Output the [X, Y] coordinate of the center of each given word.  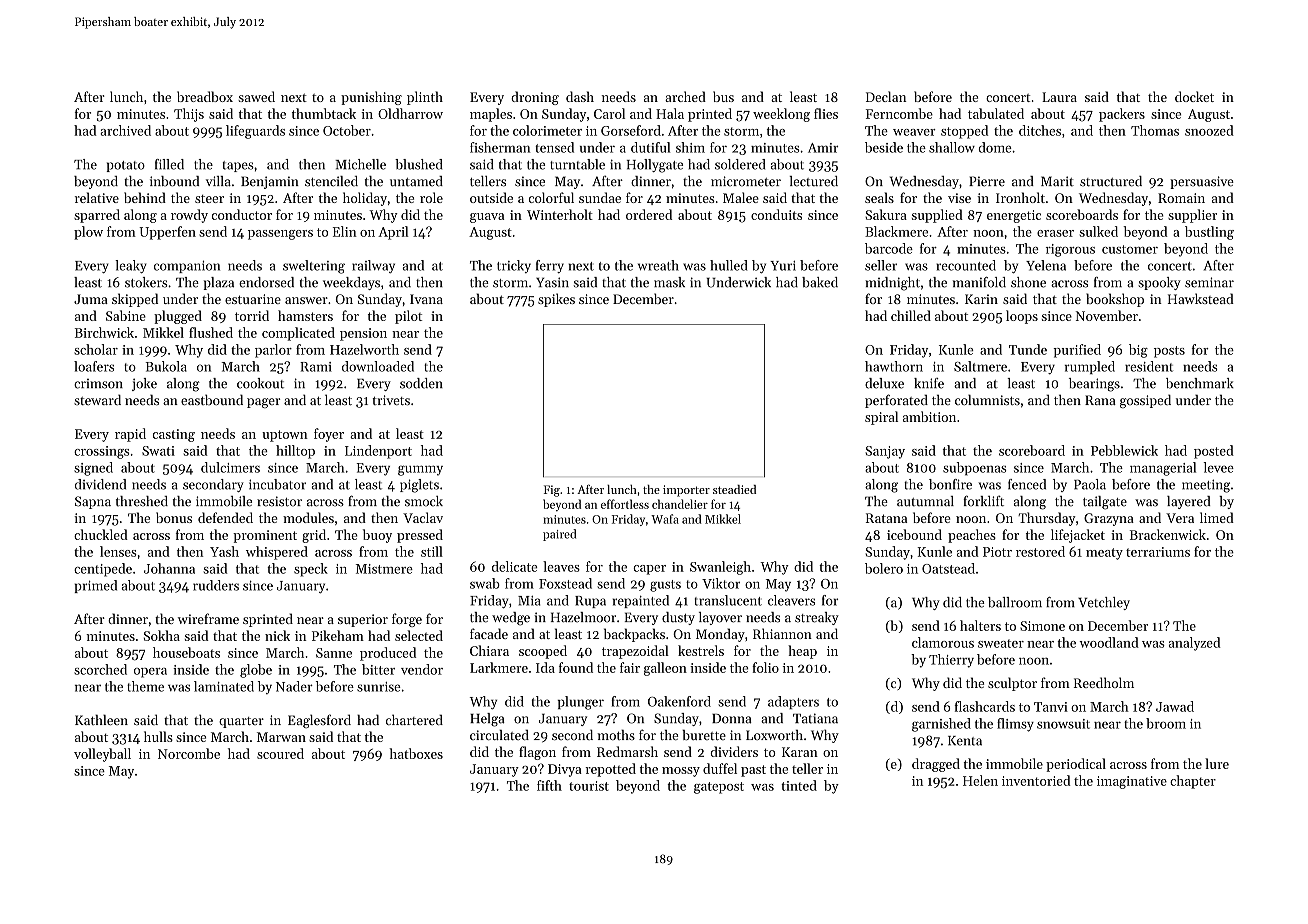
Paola [1090, 484]
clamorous [943, 642]
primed [95, 586]
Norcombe [189, 753]
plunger [581, 703]
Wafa [665, 519]
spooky [1159, 283]
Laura [1059, 97]
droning [535, 98]
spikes [556, 300]
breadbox [205, 96]
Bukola [166, 366]
